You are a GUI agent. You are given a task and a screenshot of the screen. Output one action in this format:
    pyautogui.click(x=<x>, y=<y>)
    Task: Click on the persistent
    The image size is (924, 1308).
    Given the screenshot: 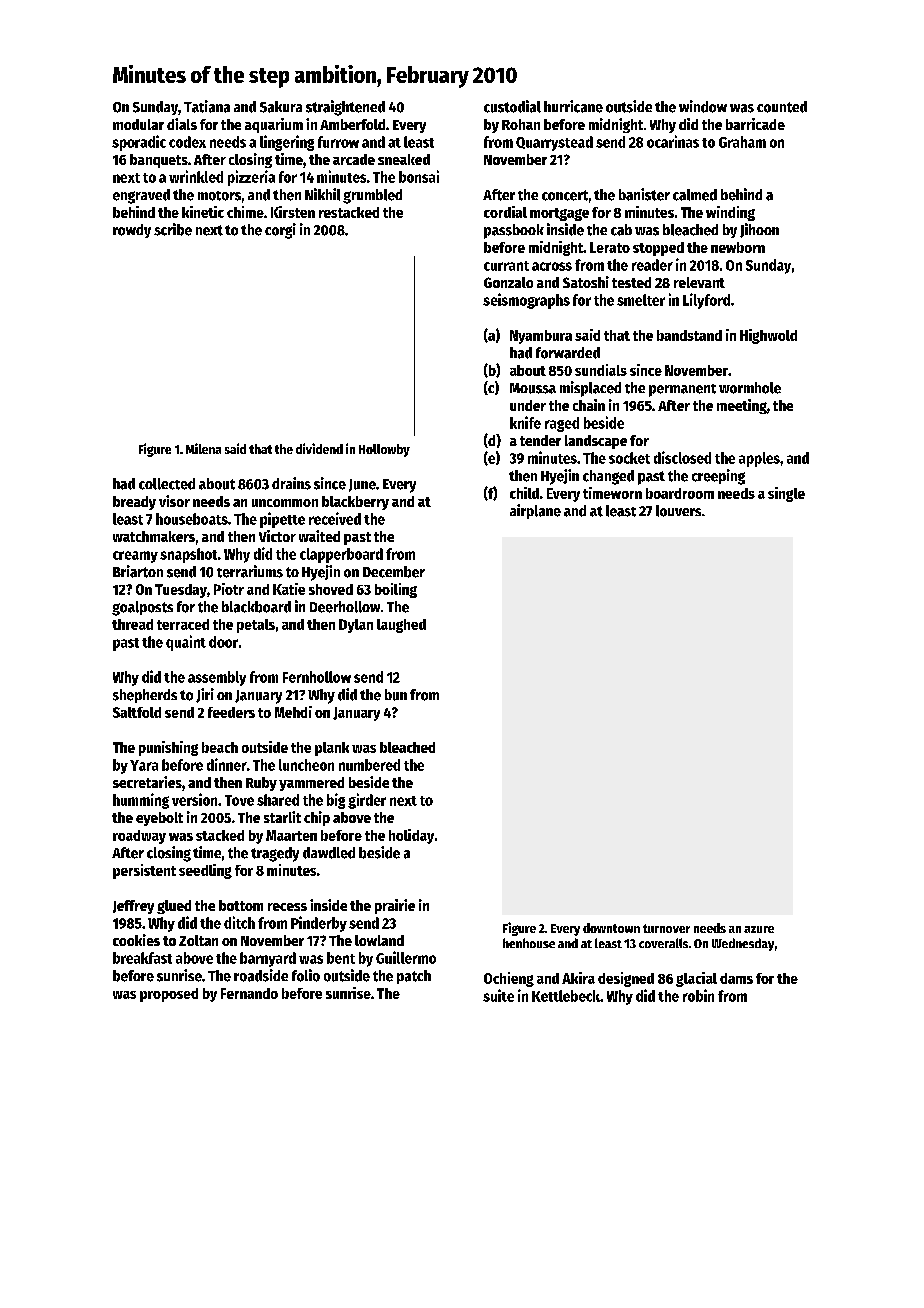 What is the action you would take?
    pyautogui.click(x=144, y=871)
